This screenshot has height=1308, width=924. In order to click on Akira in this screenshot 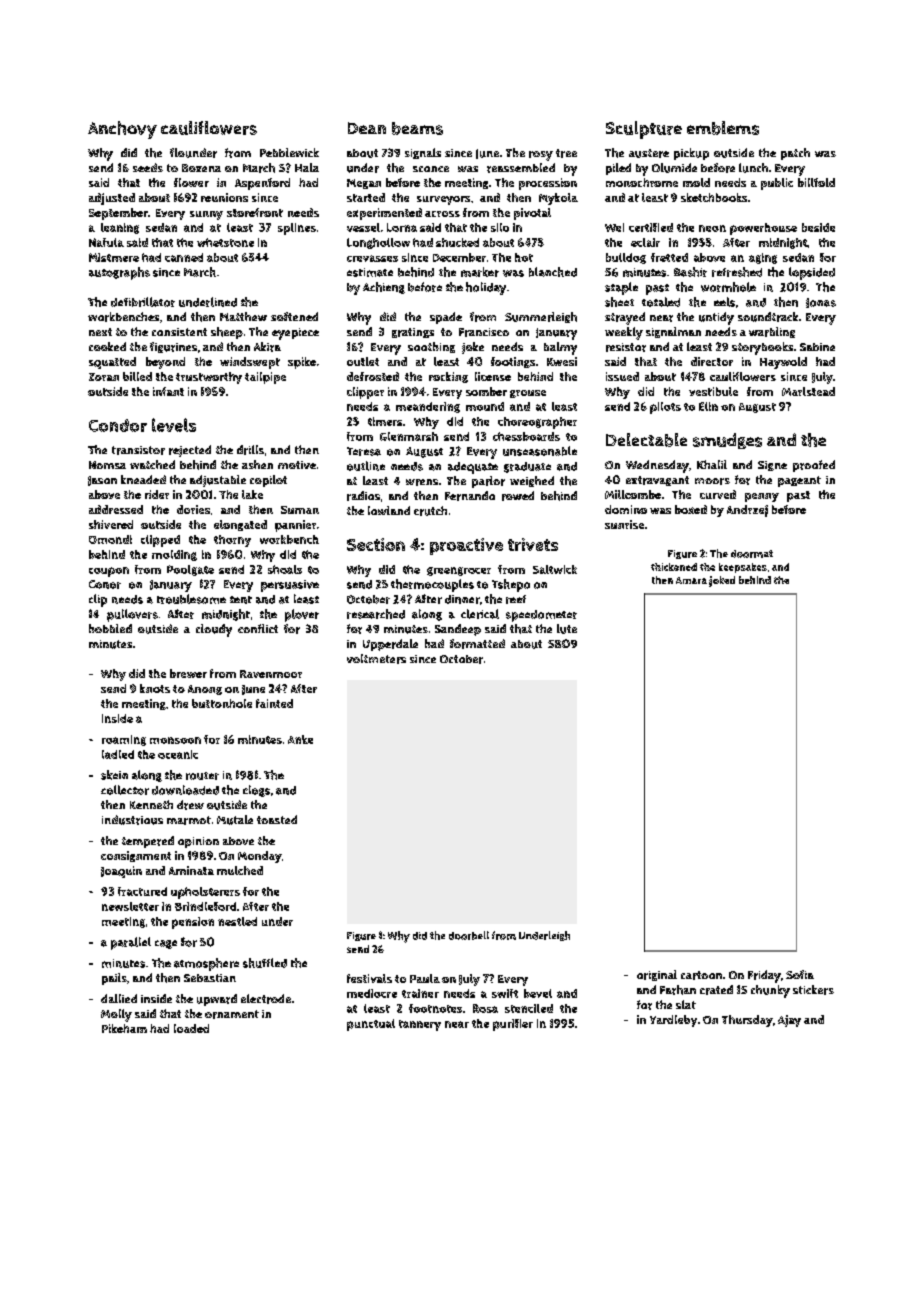, I will do `click(267, 347)`.
